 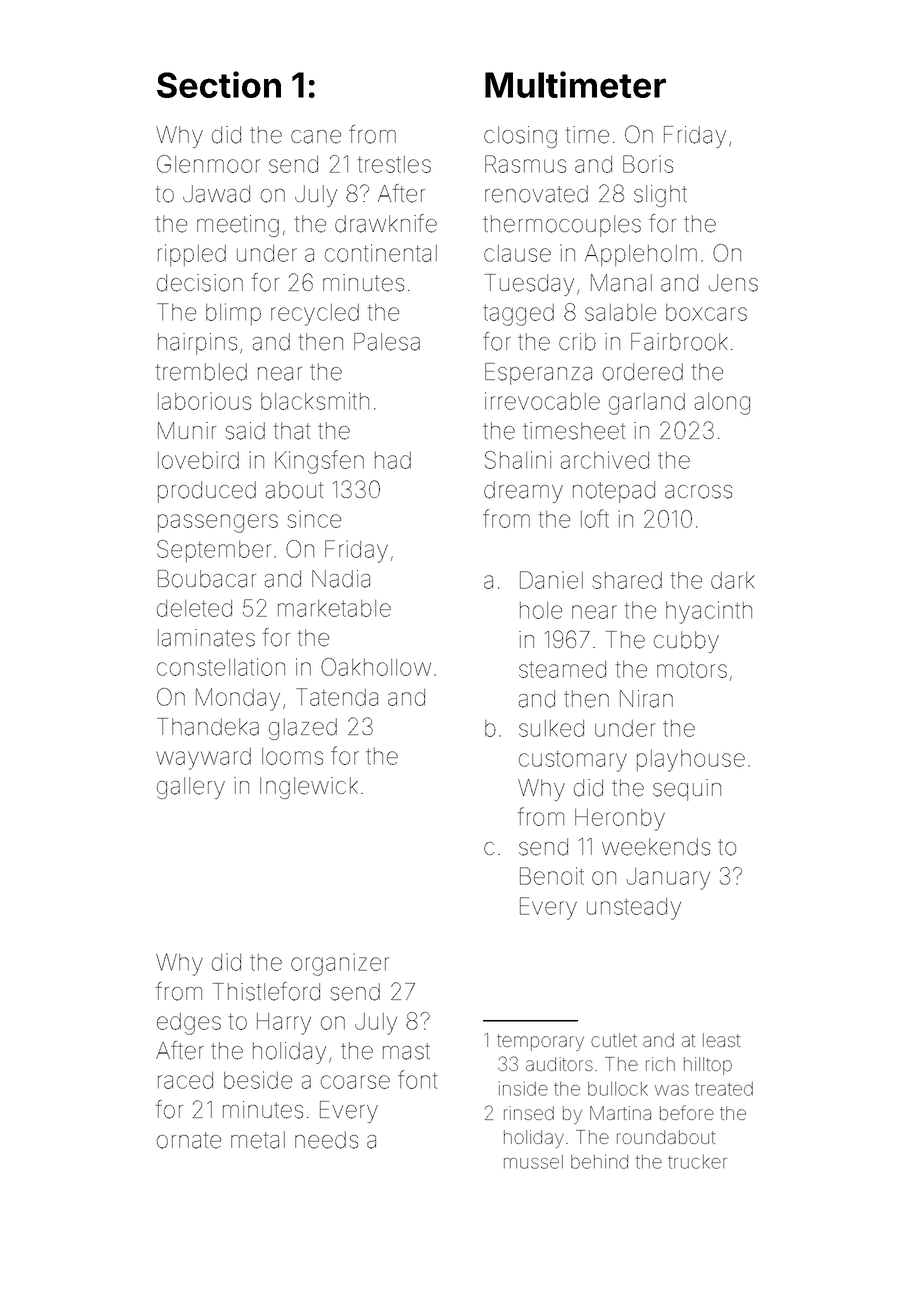 What do you see at coordinates (660, 196) in the image?
I see `slight` at bounding box center [660, 196].
